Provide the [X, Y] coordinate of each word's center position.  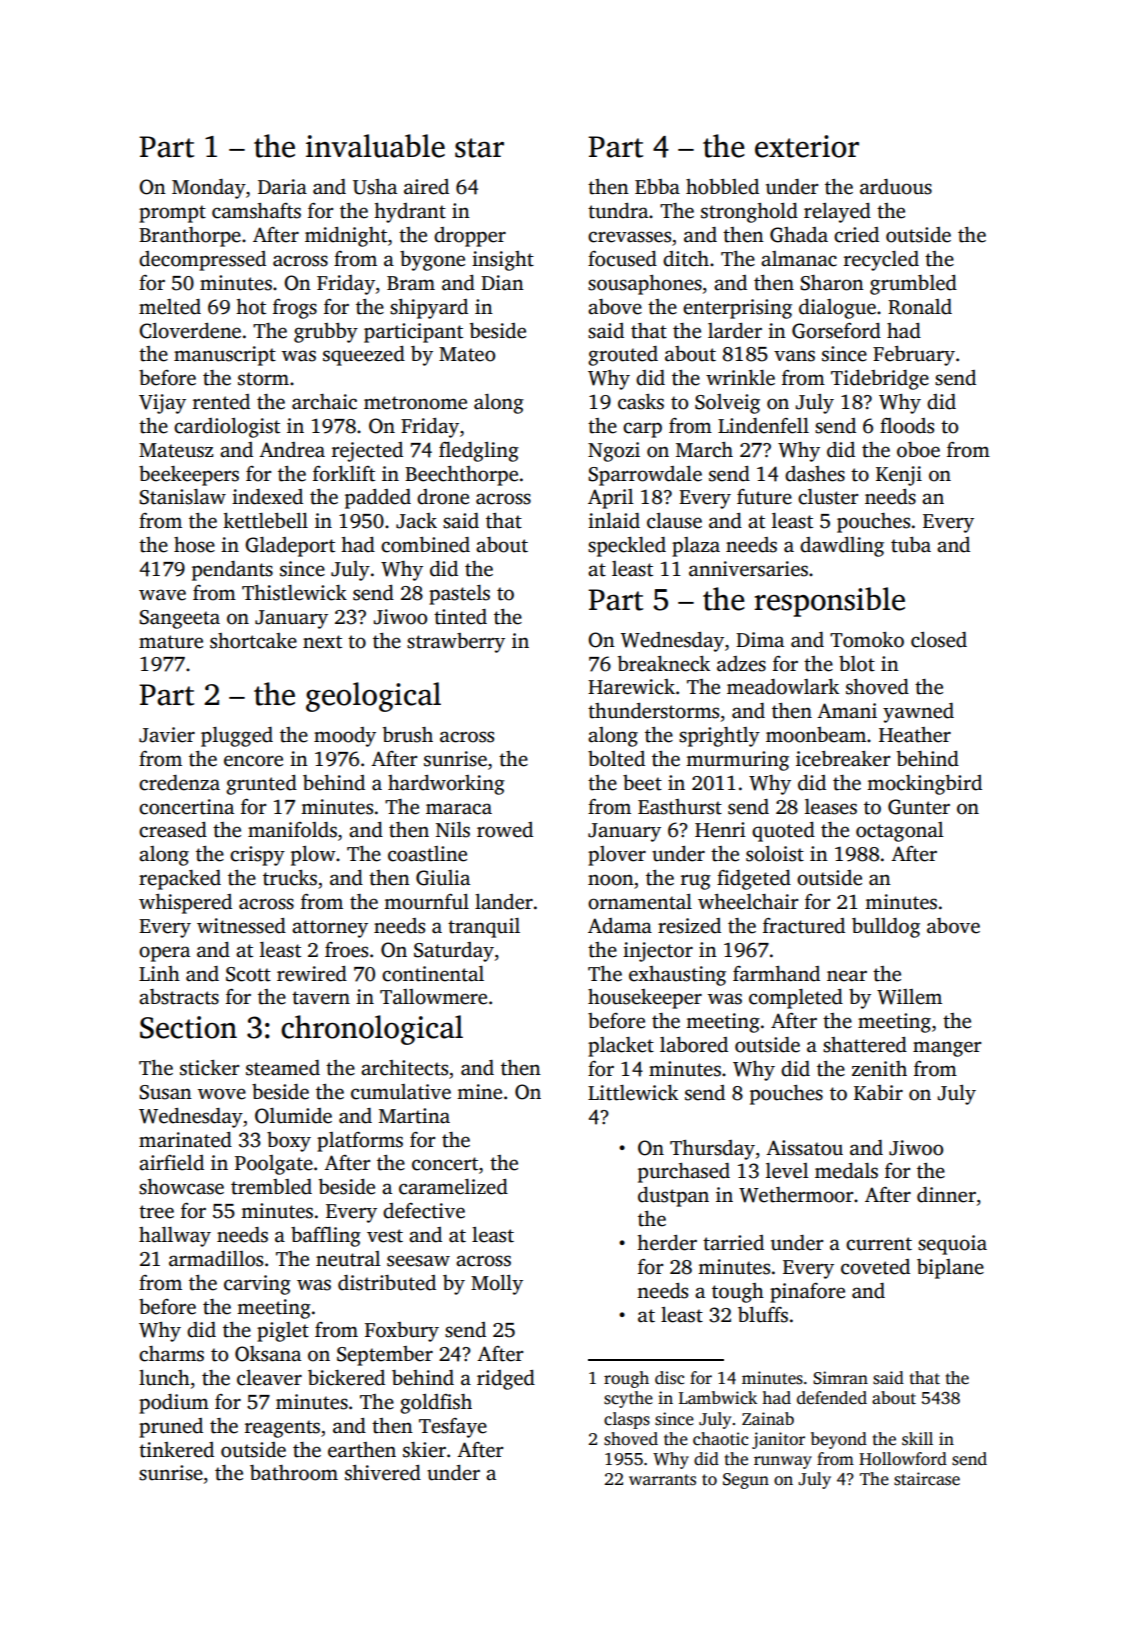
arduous [896, 187]
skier [424, 1450]
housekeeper [645, 999]
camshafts [256, 211]
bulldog [886, 928]
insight [503, 261]
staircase [927, 1479]
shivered [383, 1473]
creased [173, 830]
